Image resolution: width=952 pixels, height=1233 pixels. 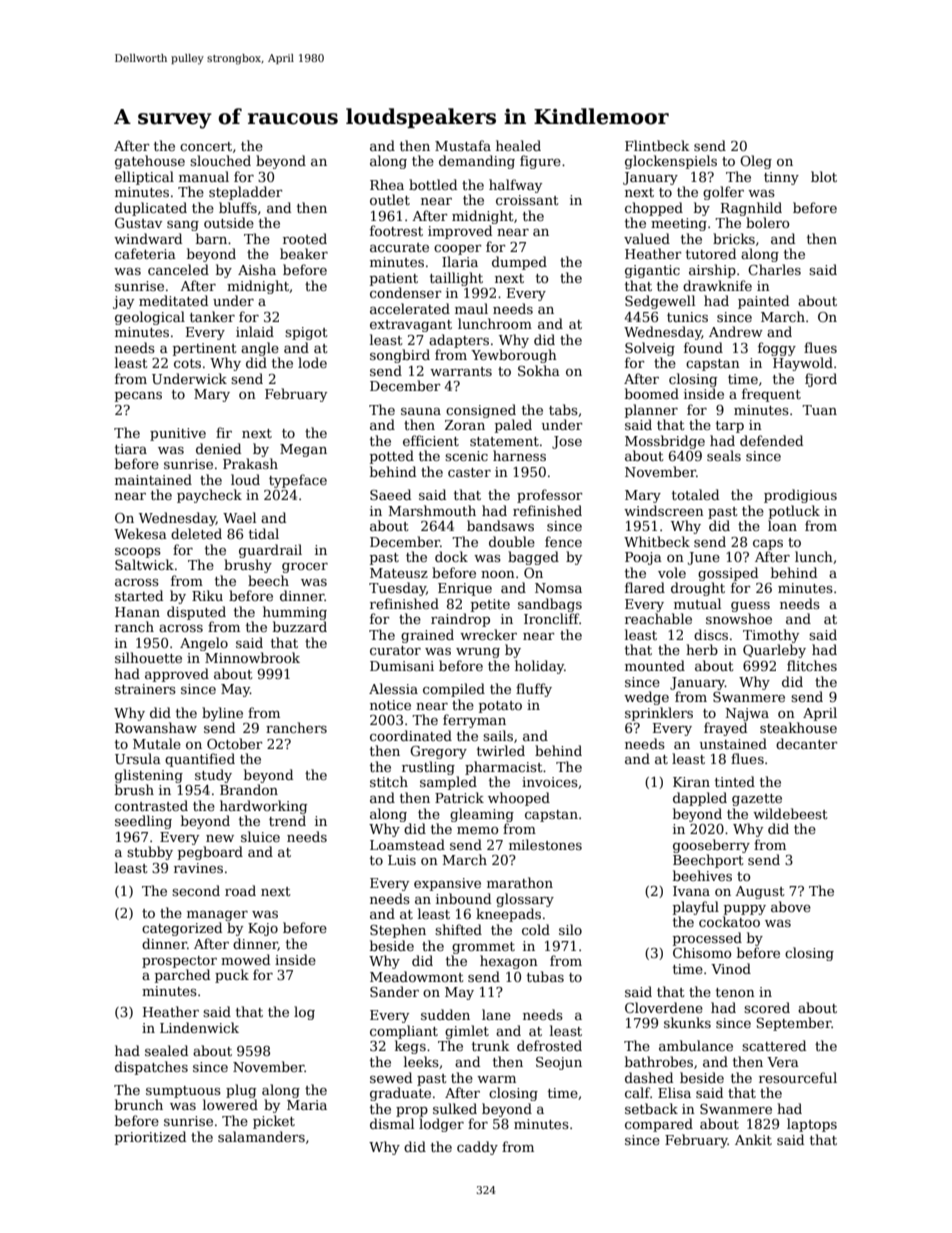 What do you see at coordinates (150, 1138) in the screenshot?
I see `prioritized` at bounding box center [150, 1138].
